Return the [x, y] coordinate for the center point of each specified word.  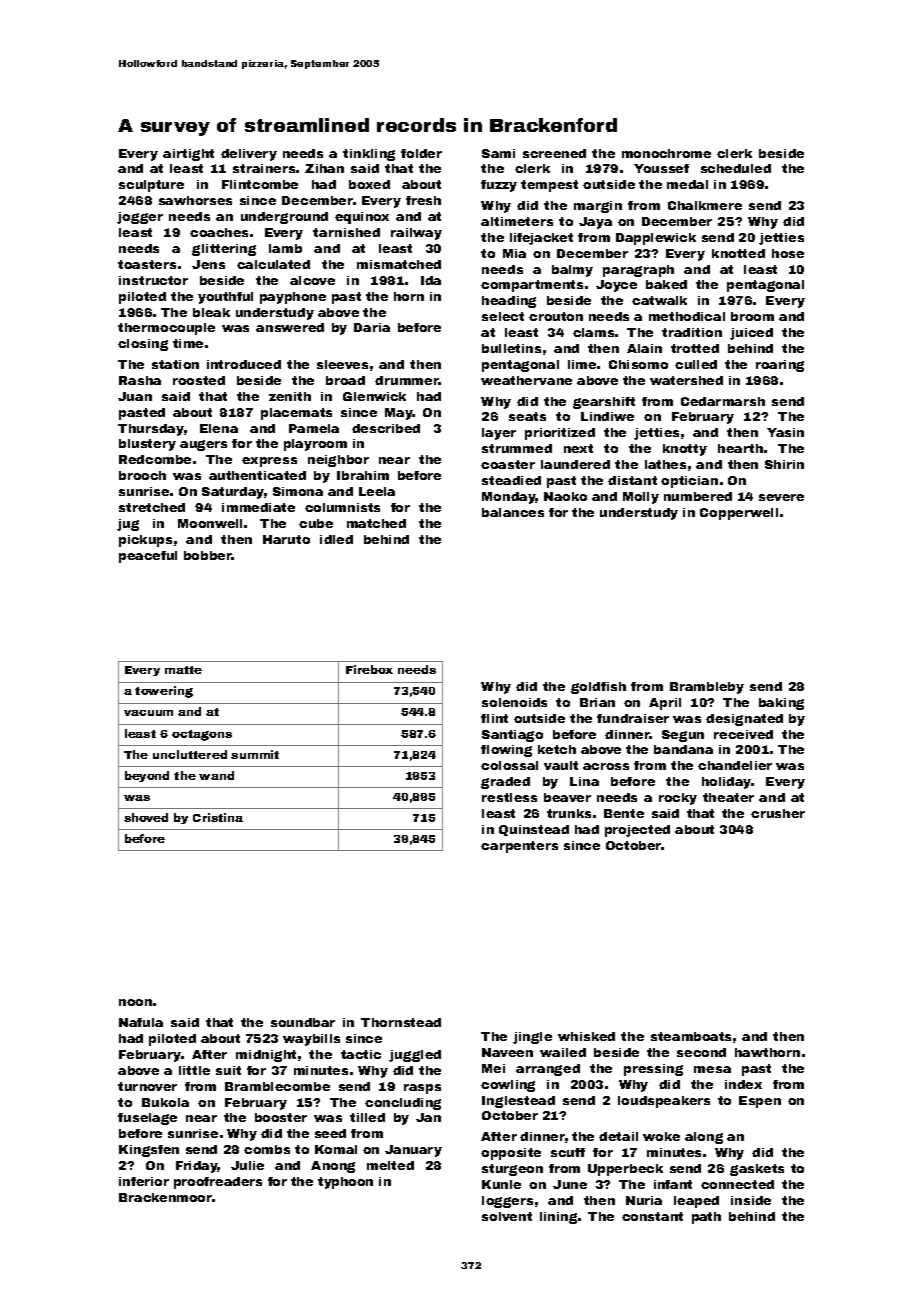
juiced [751, 334]
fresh [423, 200]
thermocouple [166, 329]
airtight [188, 155]
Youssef [661, 168]
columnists [342, 507]
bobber [208, 555]
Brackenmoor [165, 1197]
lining [558, 1218]
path [706, 1218]
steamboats [691, 1036]
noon [135, 1002]
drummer [407, 380]
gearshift [604, 403]
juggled [415, 1056]
